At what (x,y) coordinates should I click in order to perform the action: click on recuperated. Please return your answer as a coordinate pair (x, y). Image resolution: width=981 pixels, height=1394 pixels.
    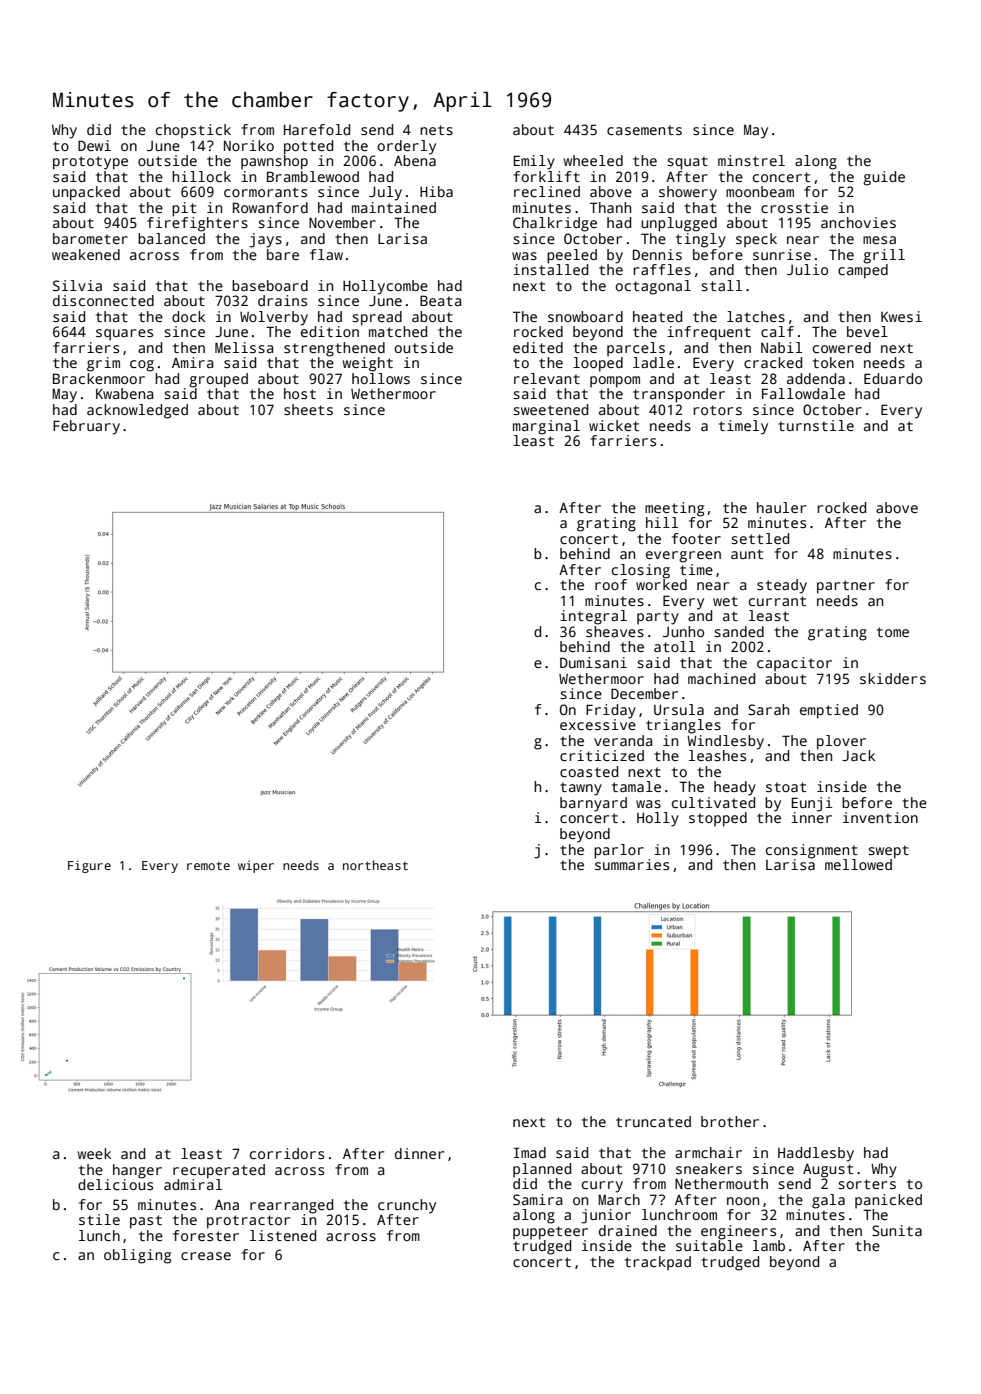
    Looking at the image, I should click on (219, 1171).
